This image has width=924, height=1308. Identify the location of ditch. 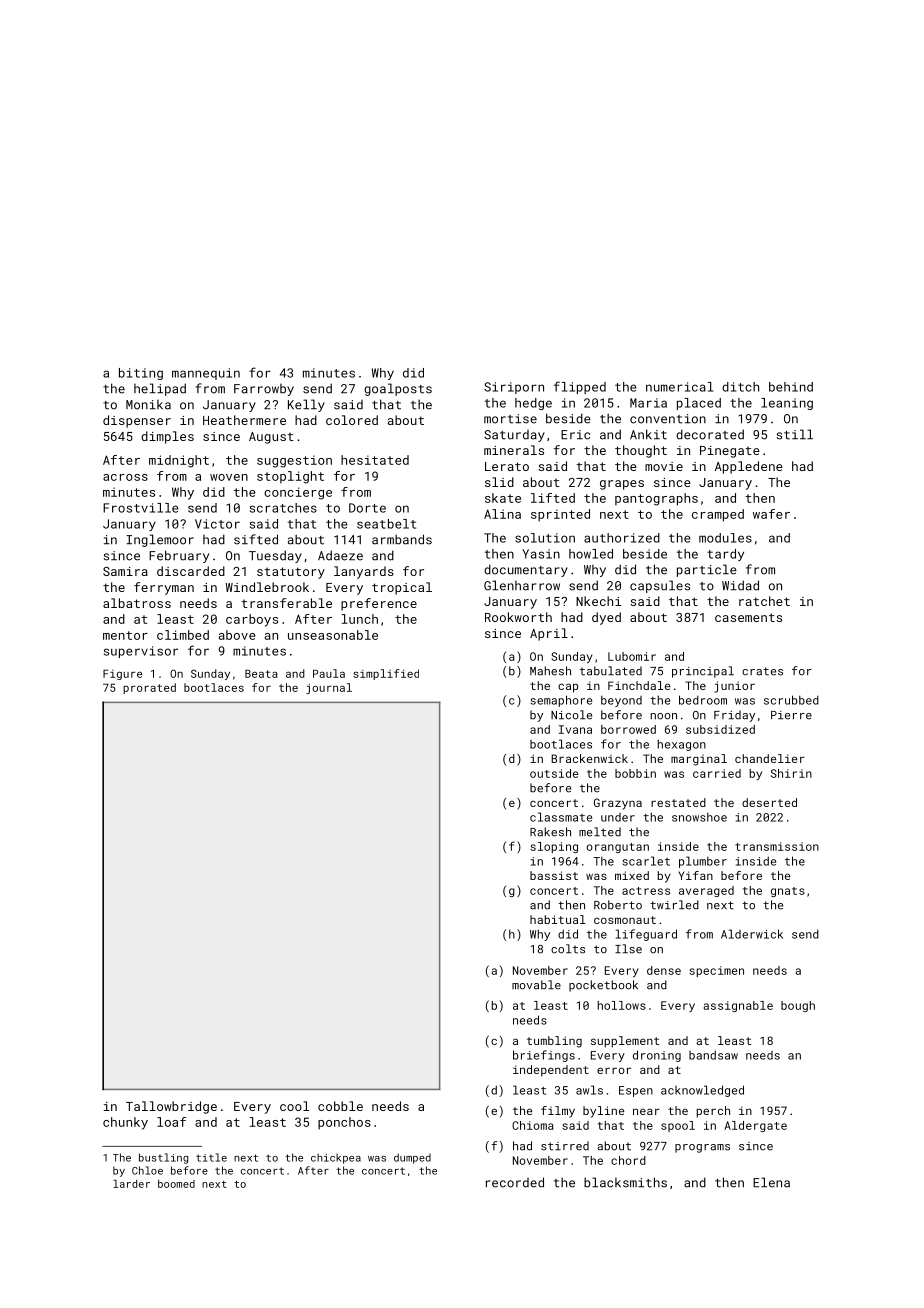
(740, 387).
